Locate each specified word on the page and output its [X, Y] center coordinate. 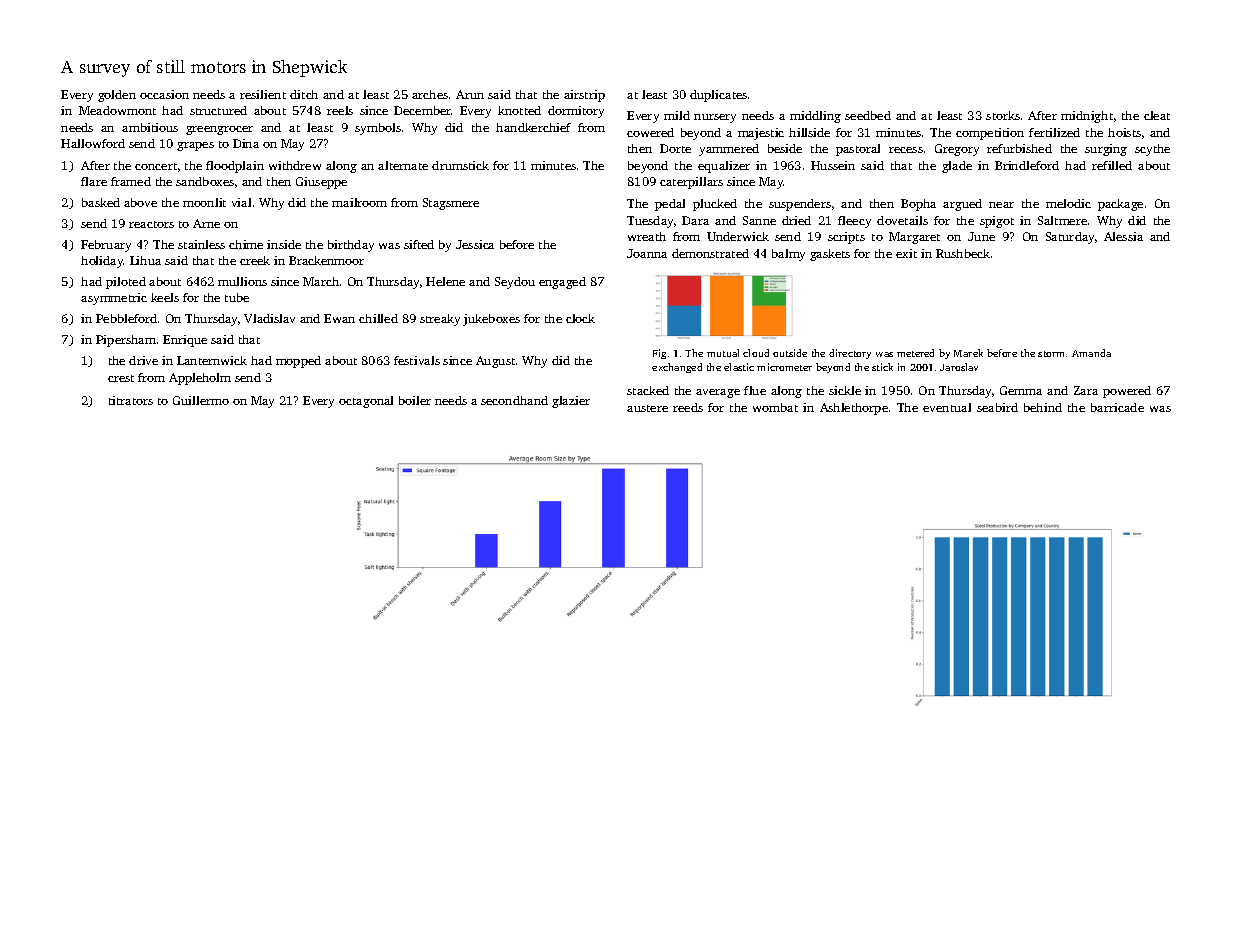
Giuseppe [321, 183]
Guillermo [201, 400]
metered [915, 353]
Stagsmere [451, 204]
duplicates [718, 96]
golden [117, 96]
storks [1003, 115]
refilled [1112, 165]
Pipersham [126, 341]
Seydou [515, 283]
